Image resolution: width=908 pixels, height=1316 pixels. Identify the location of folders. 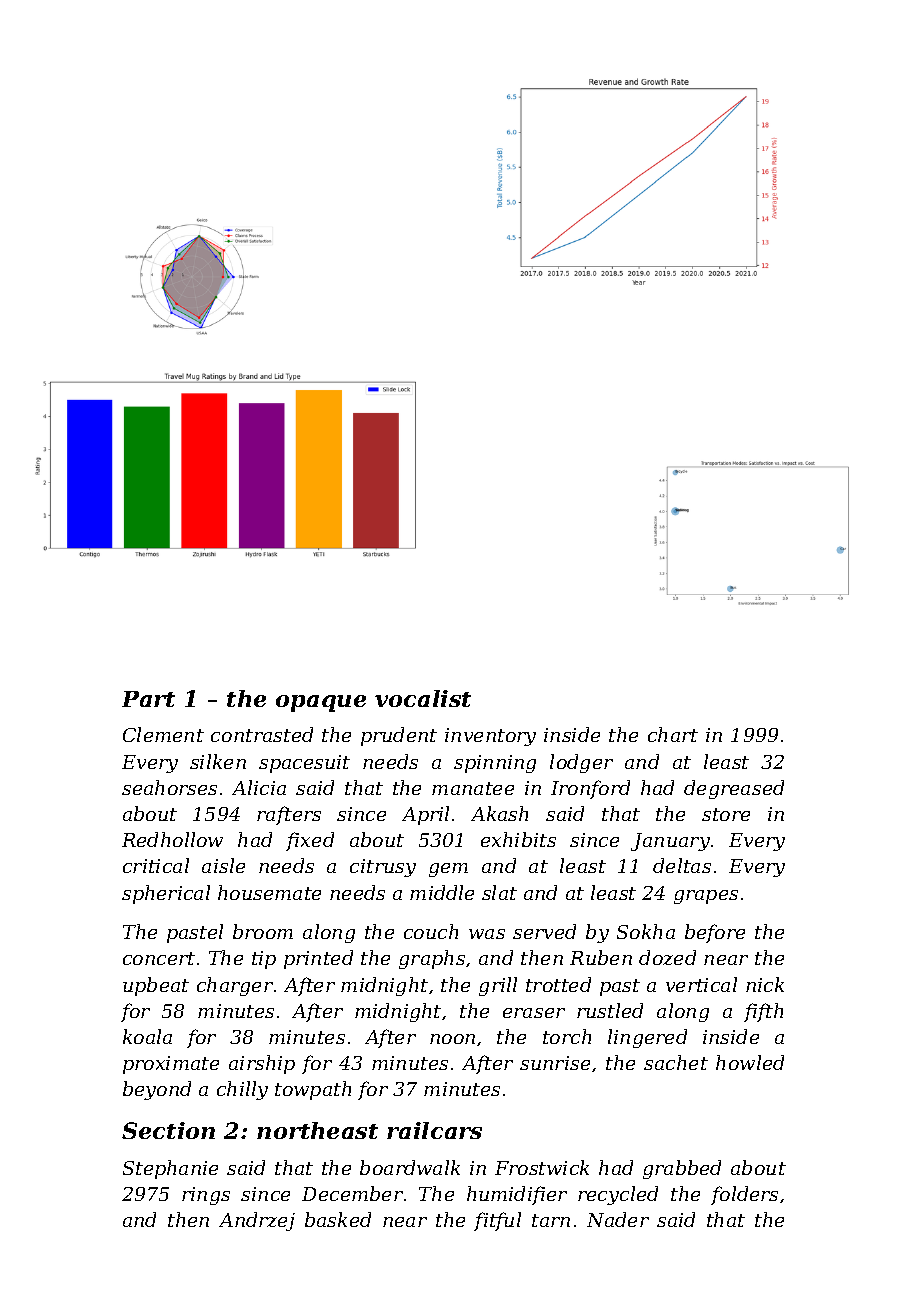
(744, 1195).
